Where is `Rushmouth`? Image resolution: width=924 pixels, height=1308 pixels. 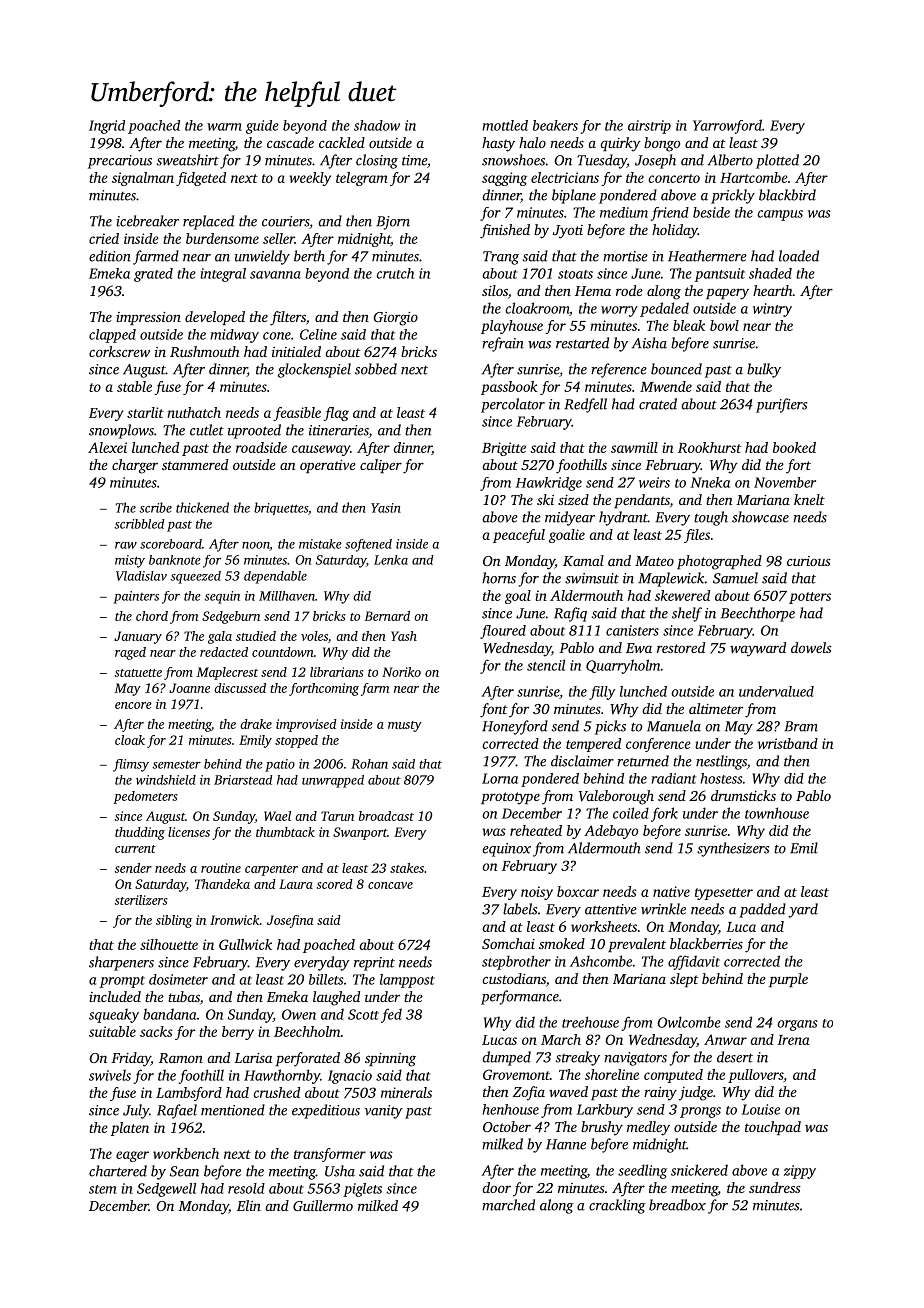 Rushmouth is located at coordinates (204, 351).
